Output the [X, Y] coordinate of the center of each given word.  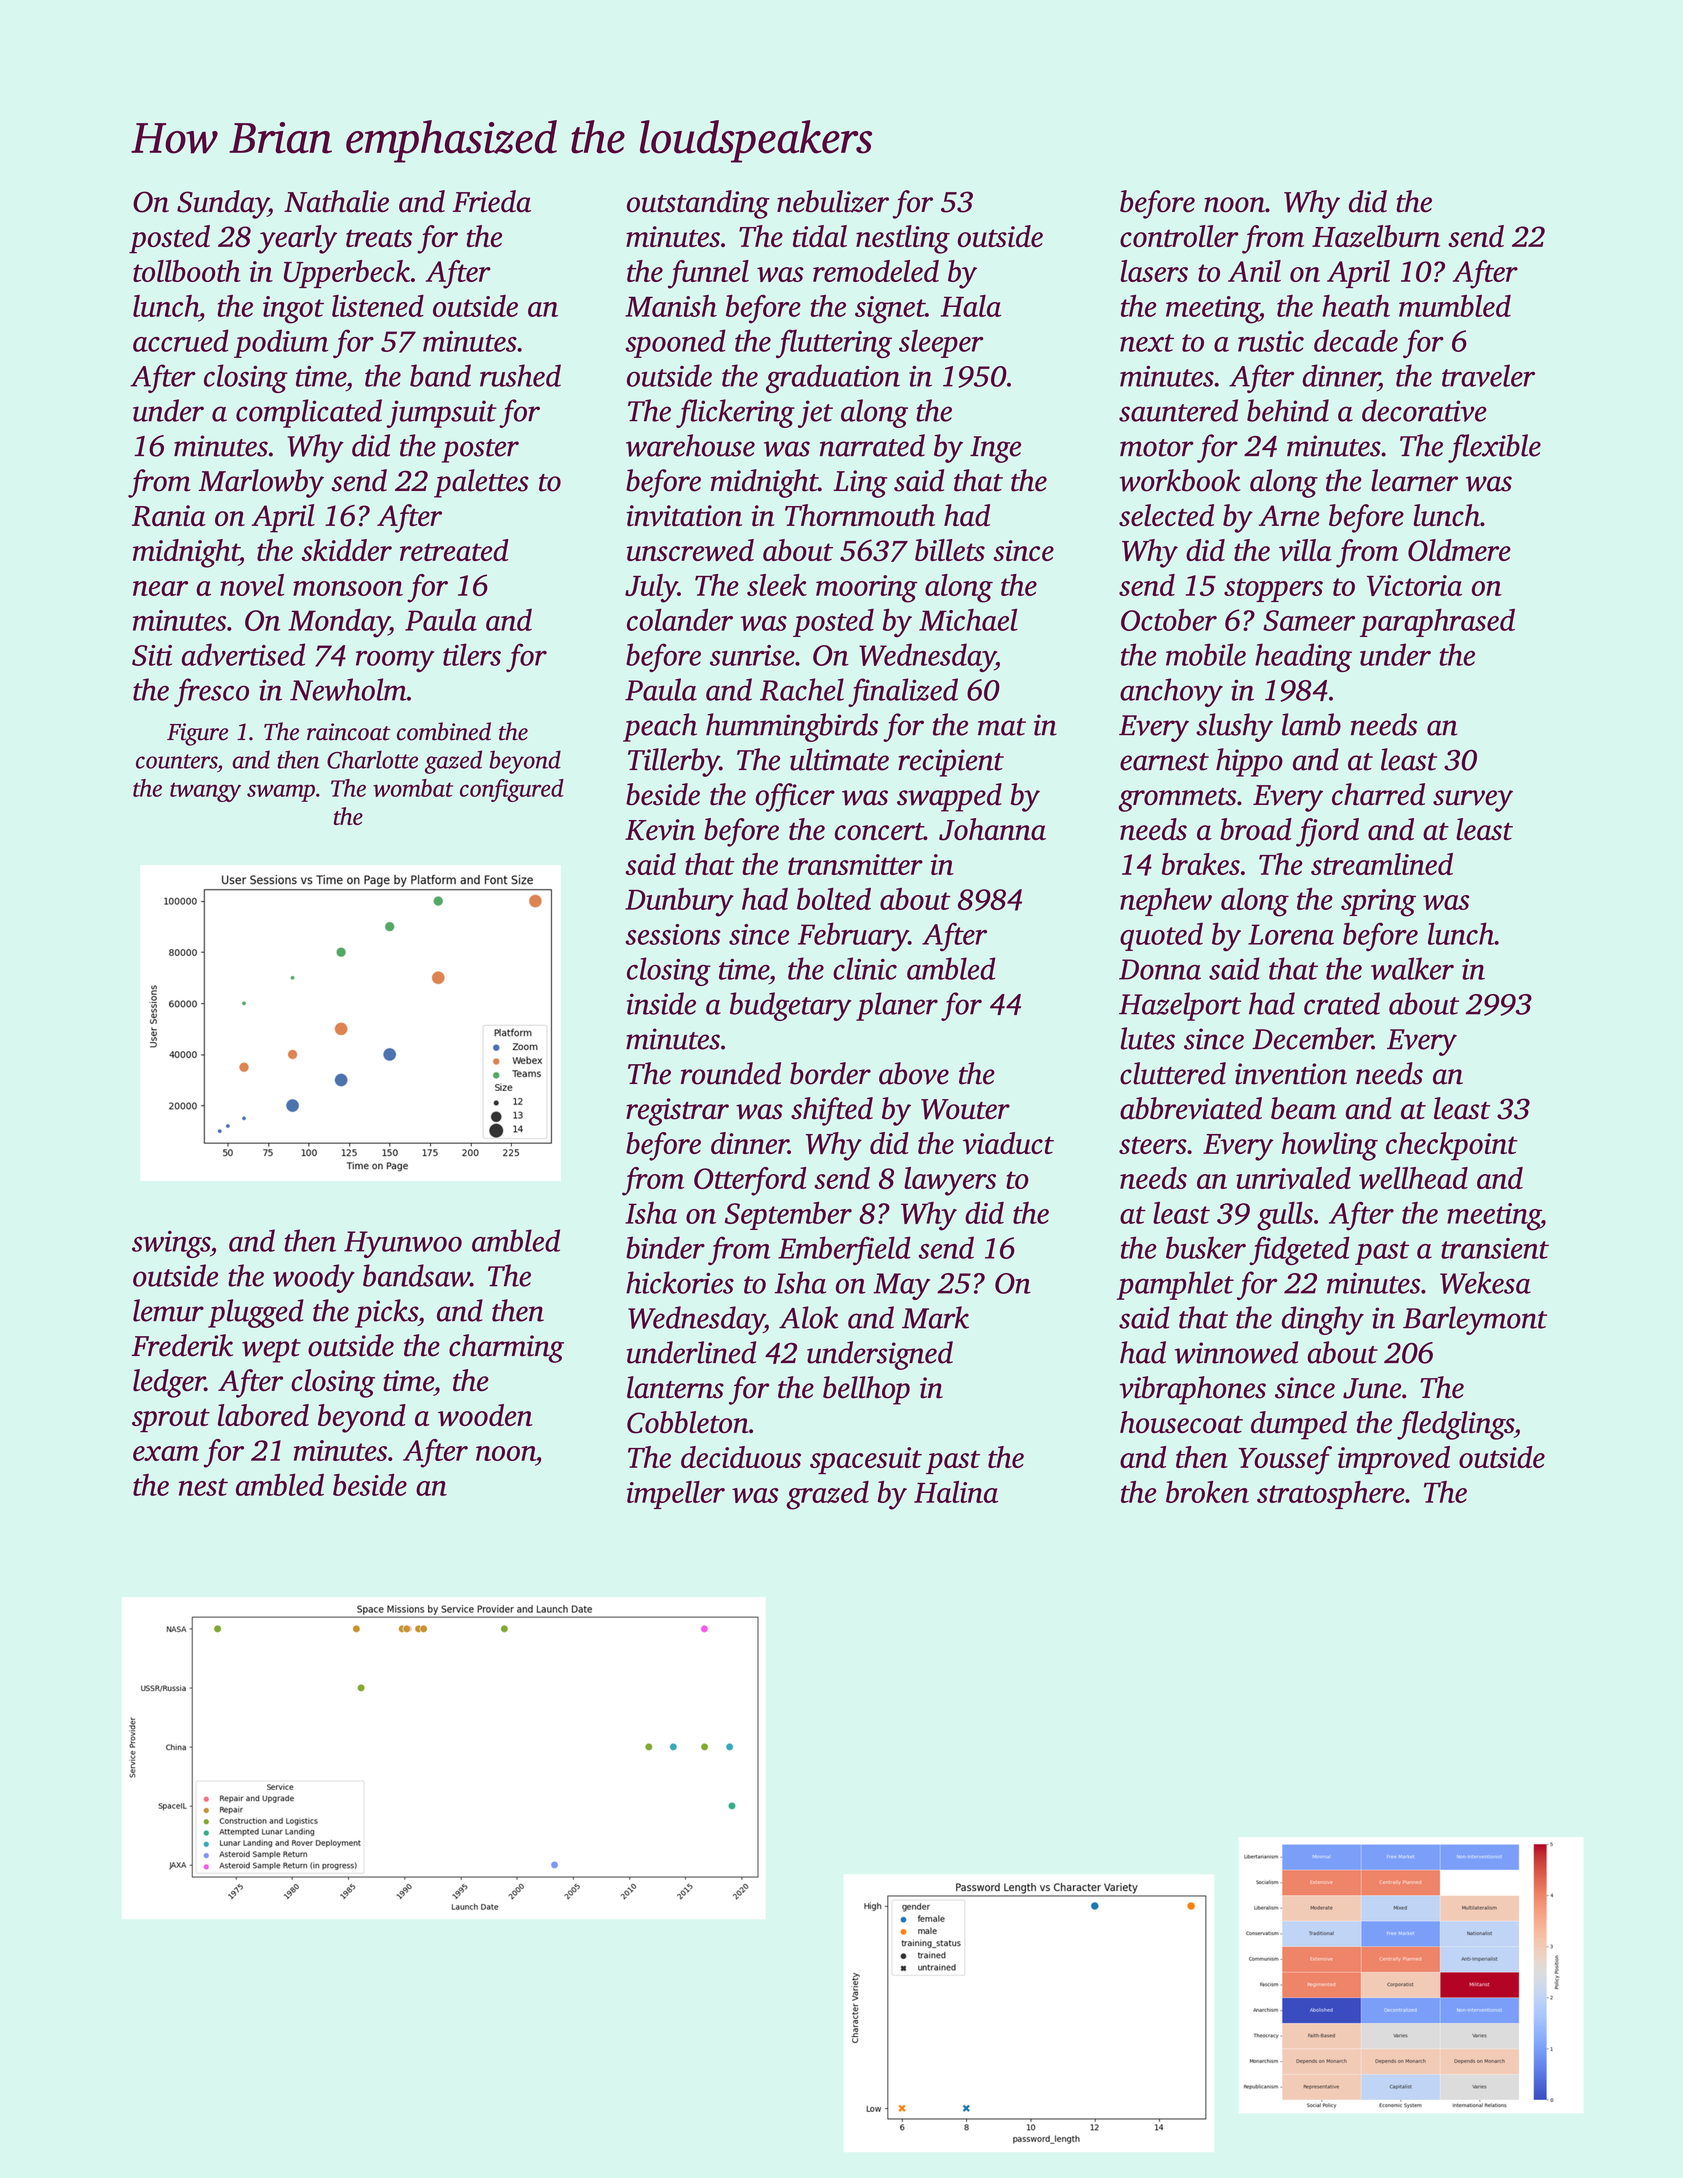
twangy [205, 792]
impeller [676, 1495]
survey [1473, 801]
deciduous [741, 1457]
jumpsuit [441, 414]
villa [1305, 550]
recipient [951, 763]
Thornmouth [860, 515]
